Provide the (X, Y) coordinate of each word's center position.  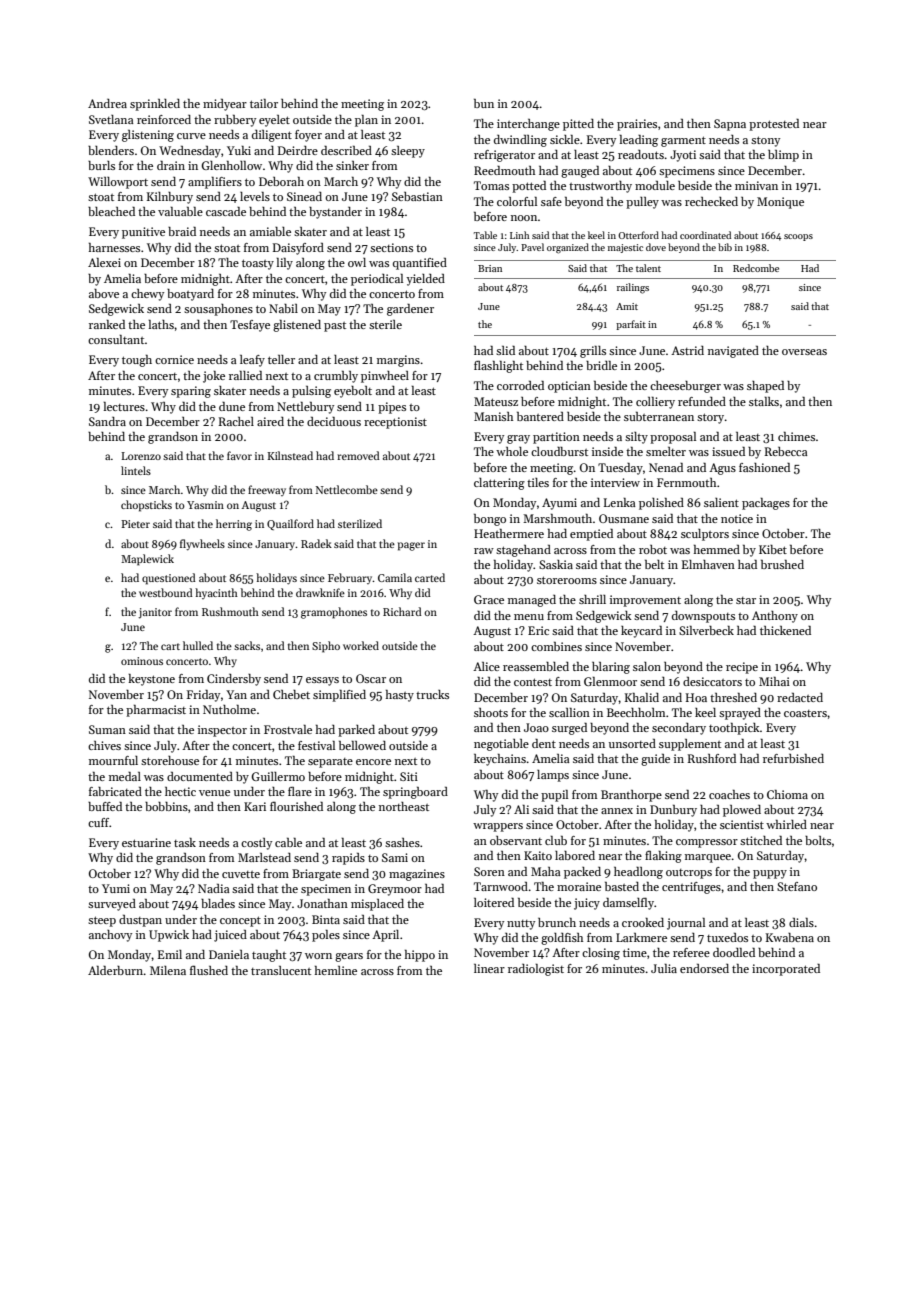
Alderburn (116, 970)
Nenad (666, 467)
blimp (783, 156)
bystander (335, 213)
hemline (336, 970)
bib (725, 247)
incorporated (786, 970)
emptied (591, 535)
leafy (252, 361)
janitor (155, 613)
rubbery (235, 121)
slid (505, 350)
